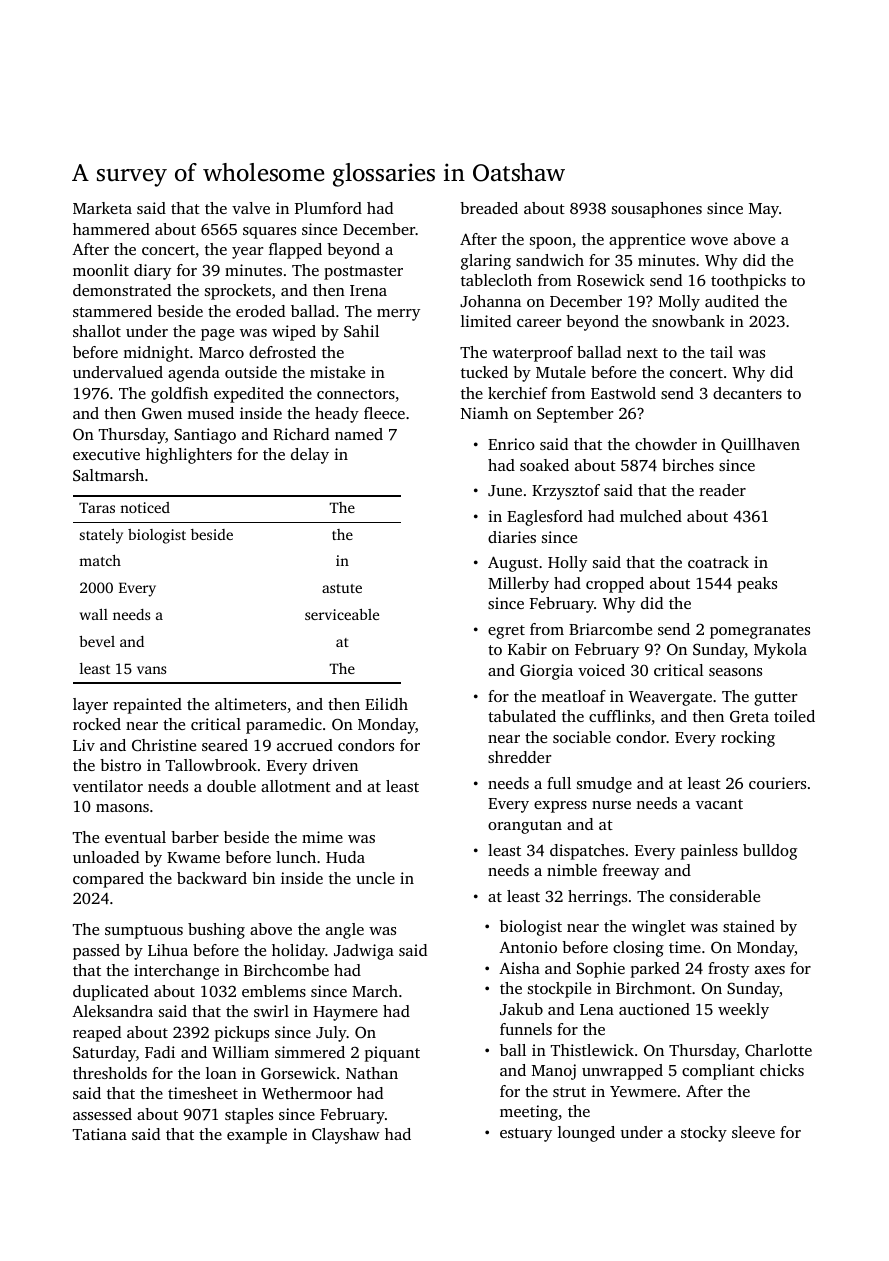  What do you see at coordinates (216, 931) in the screenshot?
I see `bushing` at bounding box center [216, 931].
